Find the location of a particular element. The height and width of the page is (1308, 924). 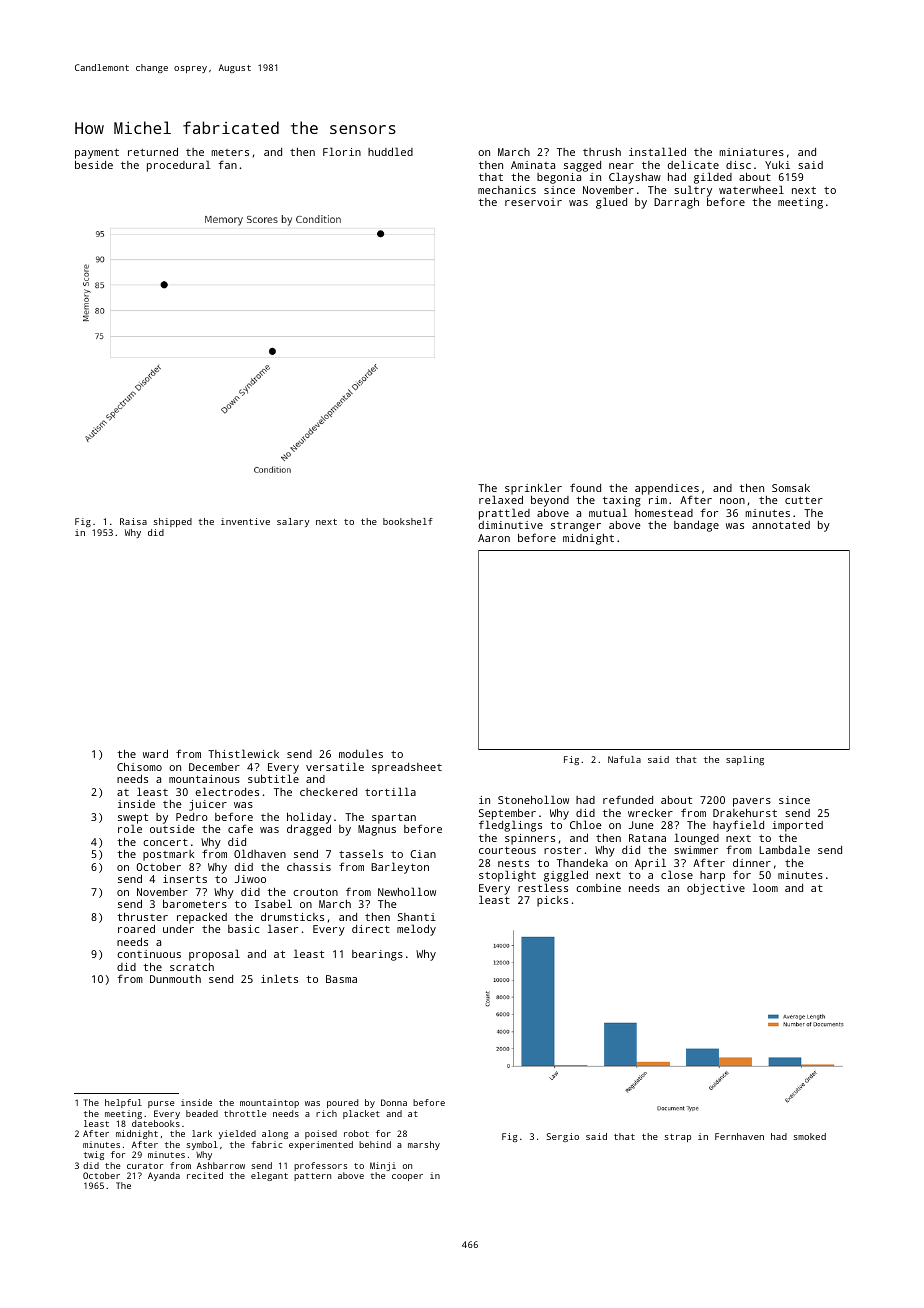

twig is located at coordinates (94, 1155).
